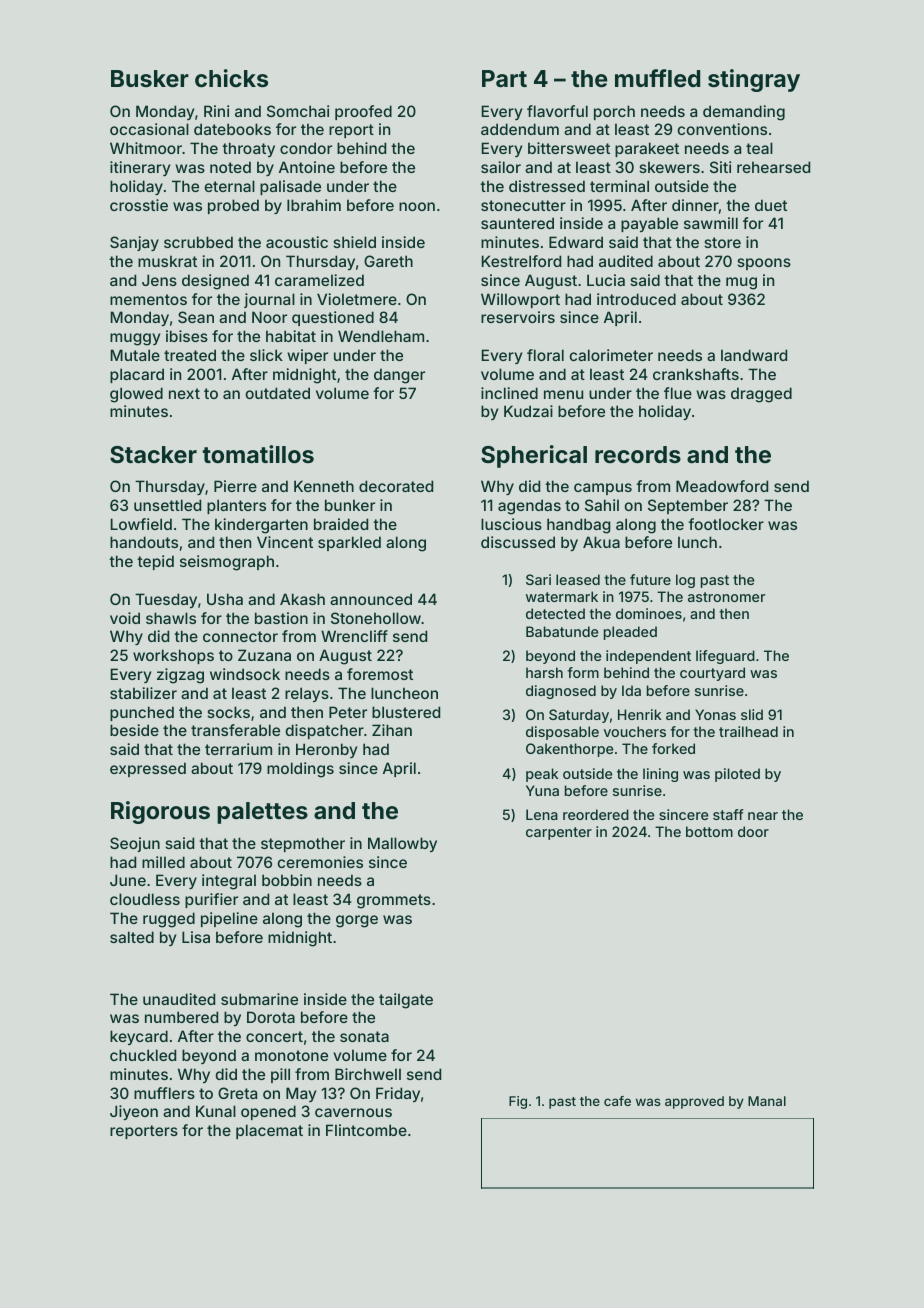 The height and width of the document is (1308, 924). I want to click on lifeguard, so click(725, 657).
